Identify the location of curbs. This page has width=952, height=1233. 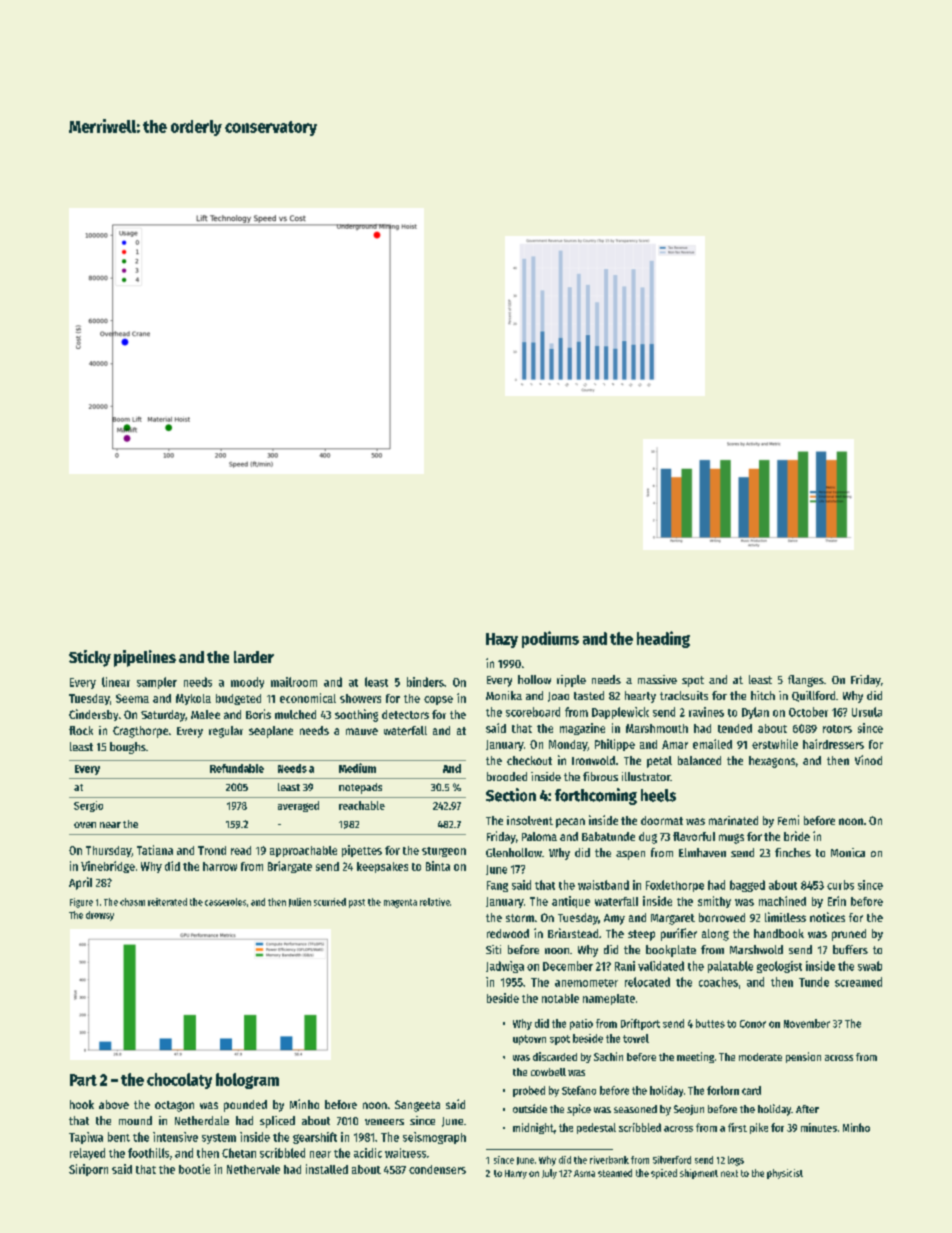
(840, 885).
